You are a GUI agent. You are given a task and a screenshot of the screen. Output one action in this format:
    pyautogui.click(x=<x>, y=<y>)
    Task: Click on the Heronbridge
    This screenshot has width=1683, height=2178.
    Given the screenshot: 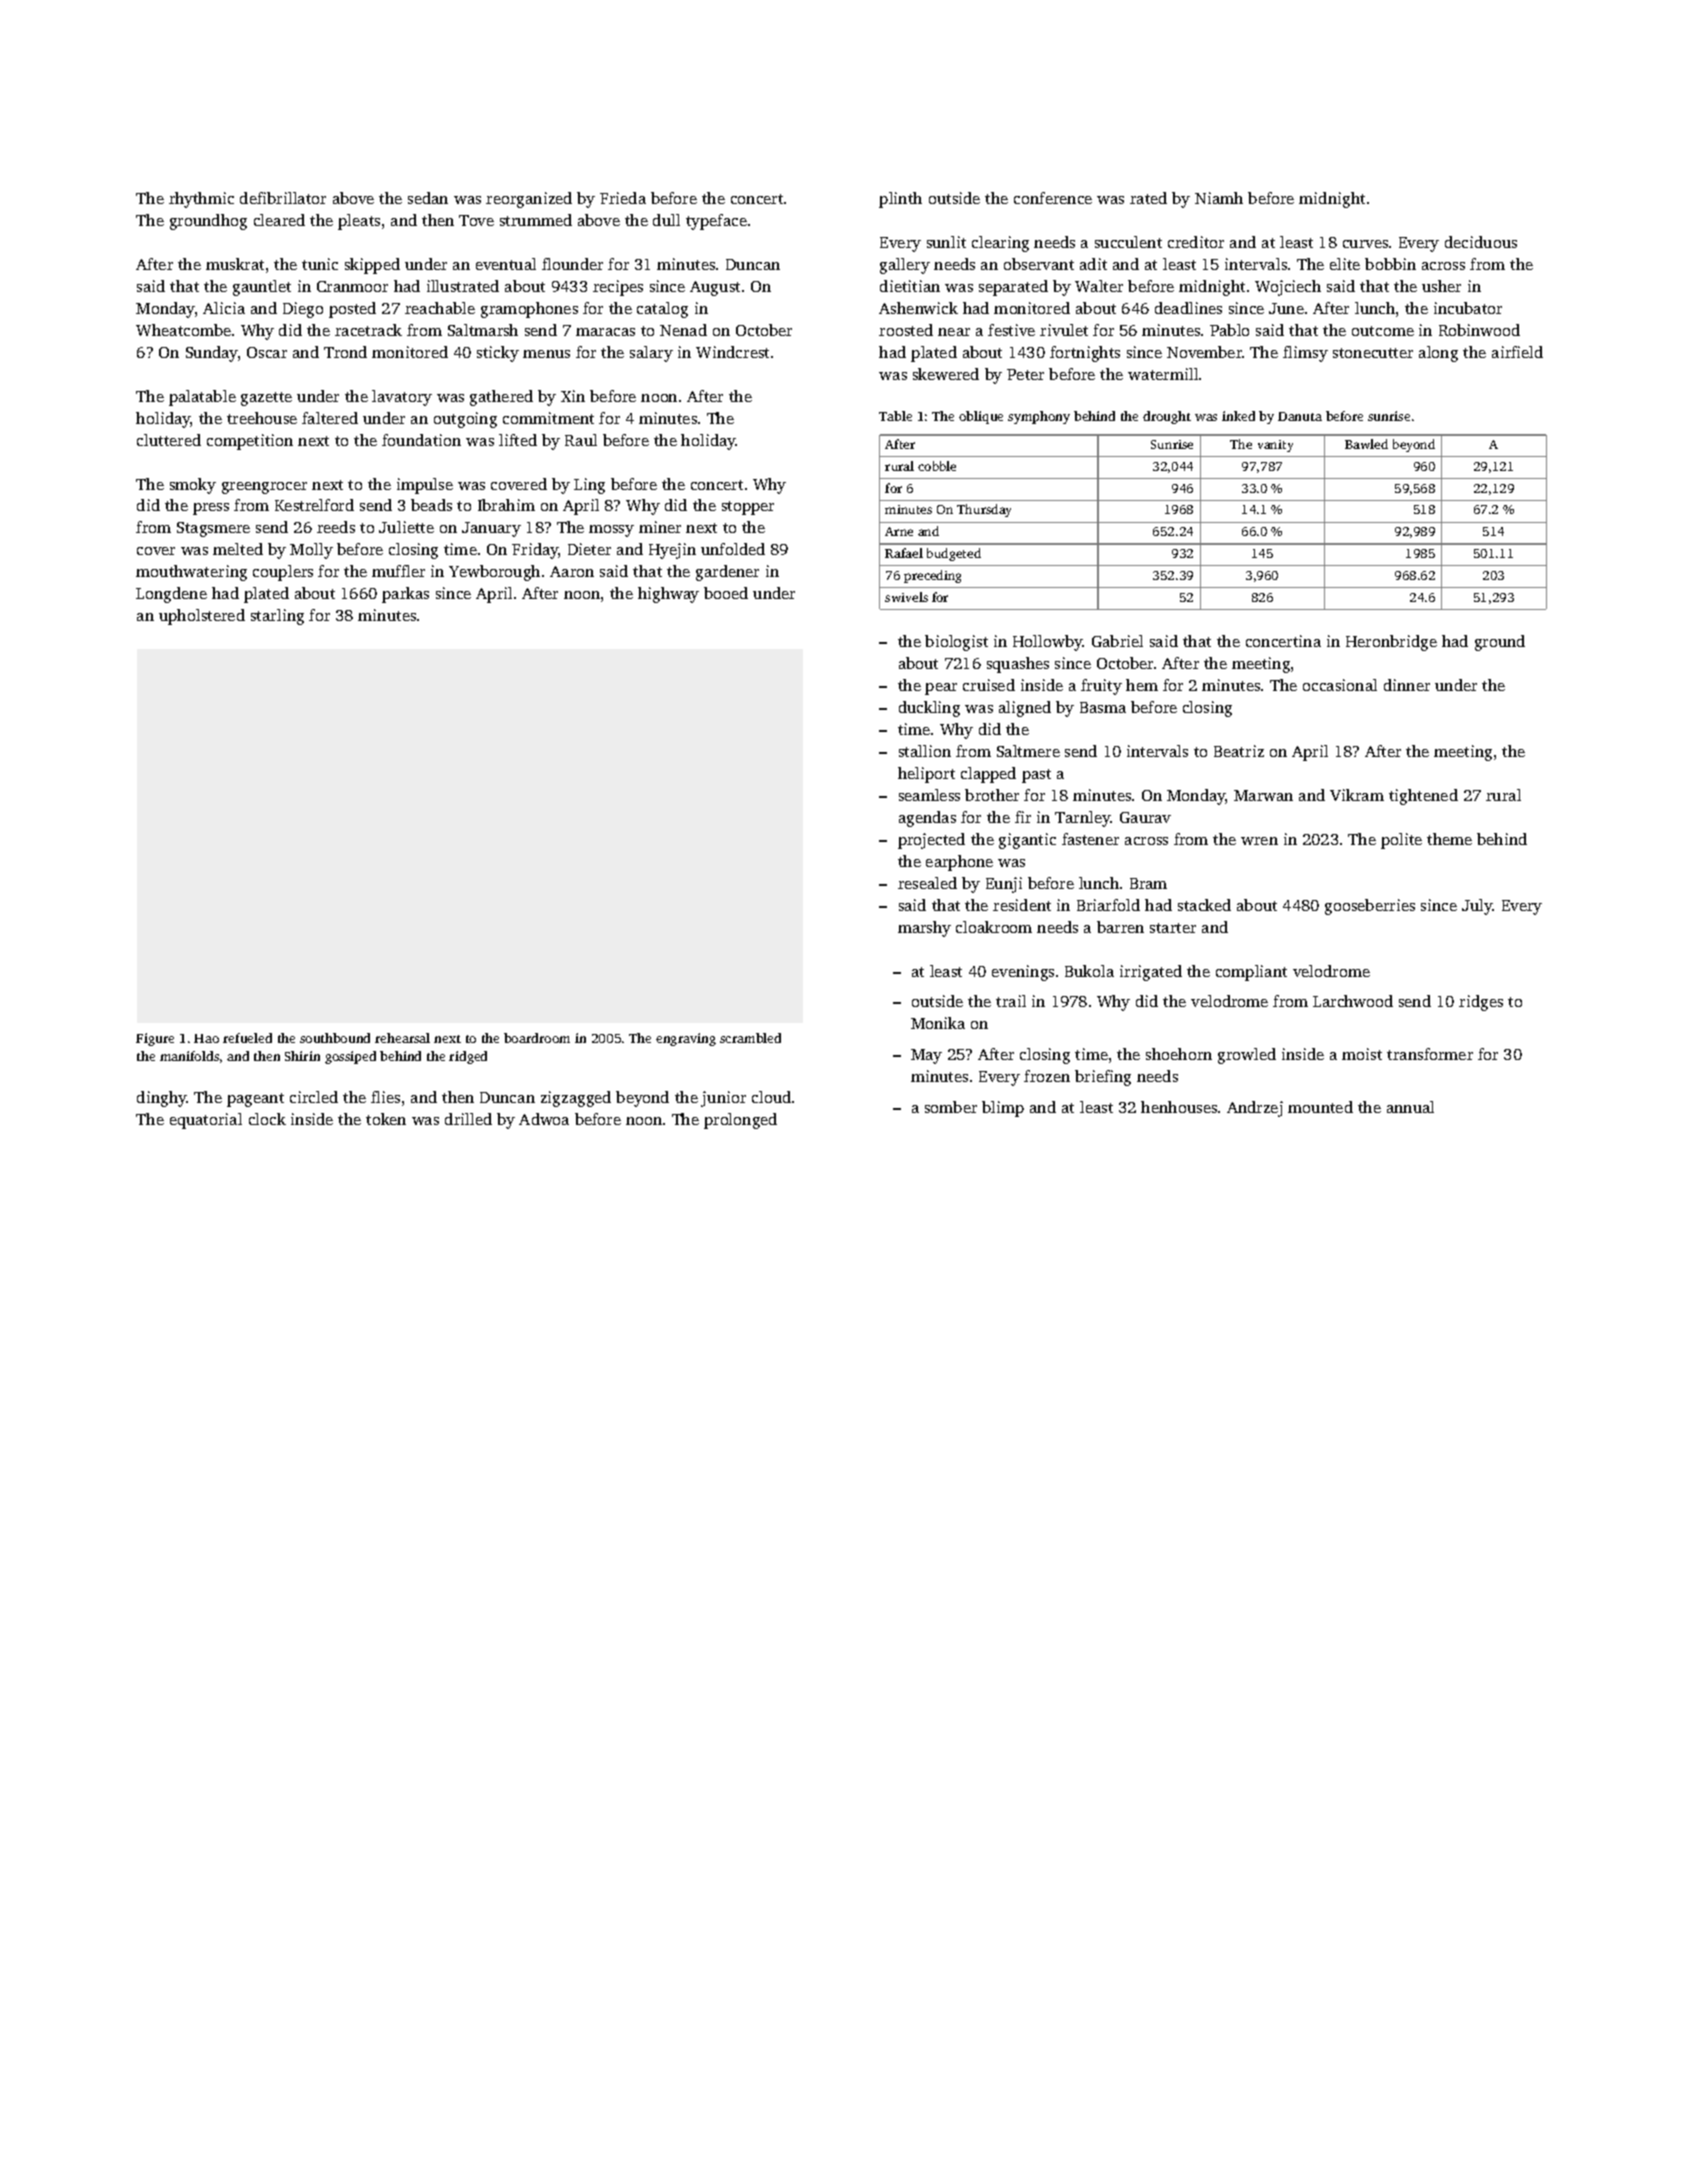 What is the action you would take?
    pyautogui.click(x=1391, y=643)
